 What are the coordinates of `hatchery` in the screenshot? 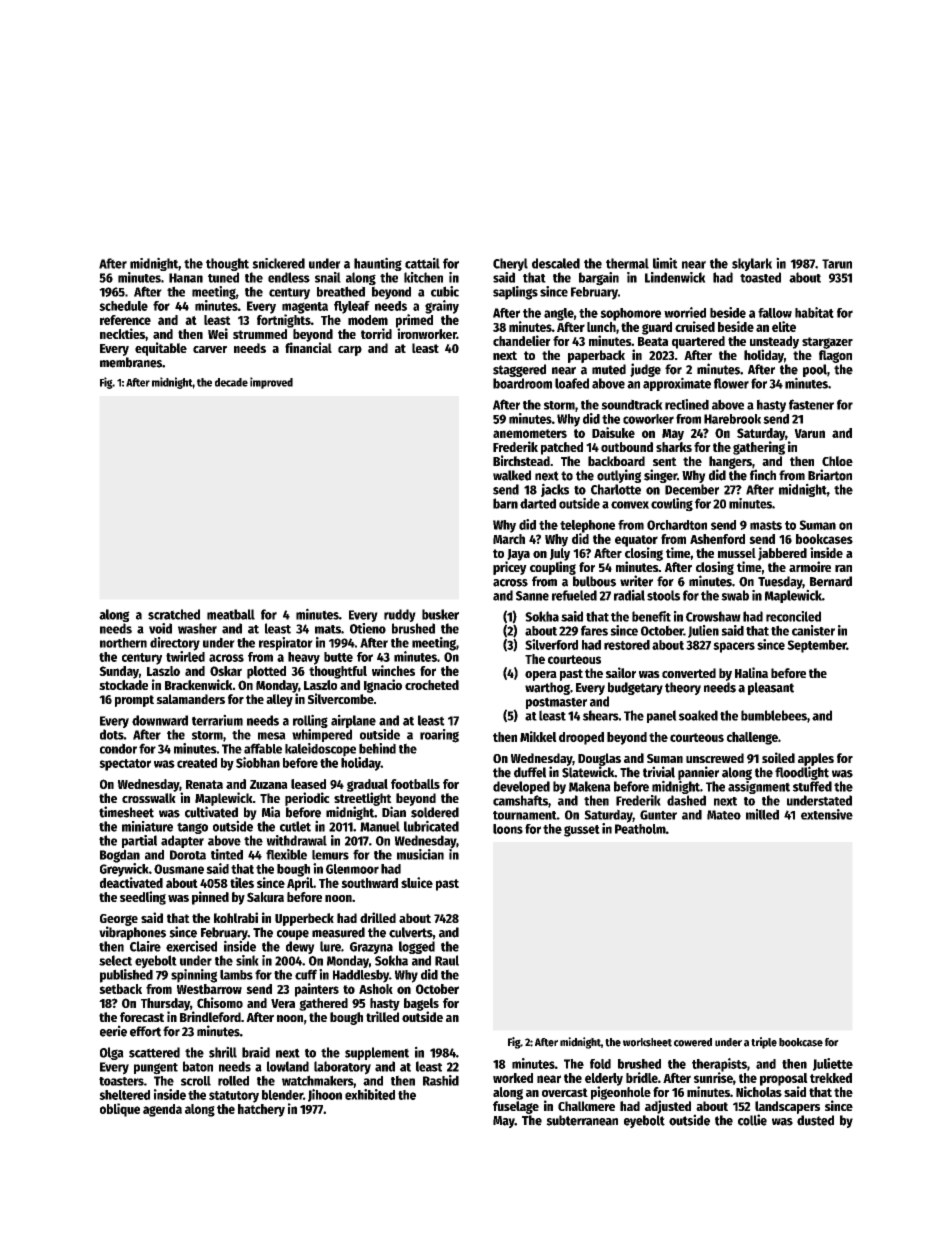 It's located at (261, 1110).
